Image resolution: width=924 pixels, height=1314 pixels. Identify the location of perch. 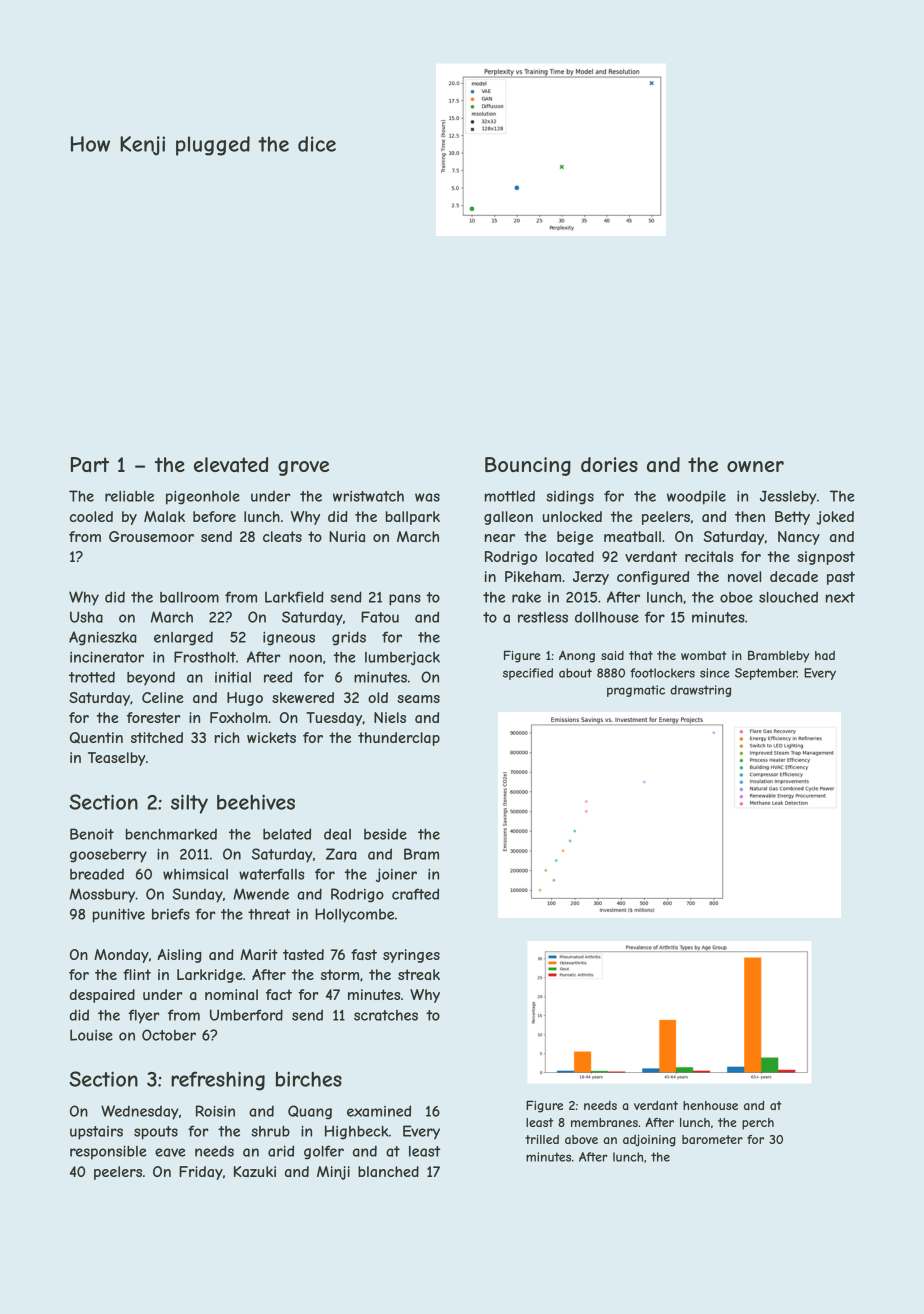
(758, 1124).
